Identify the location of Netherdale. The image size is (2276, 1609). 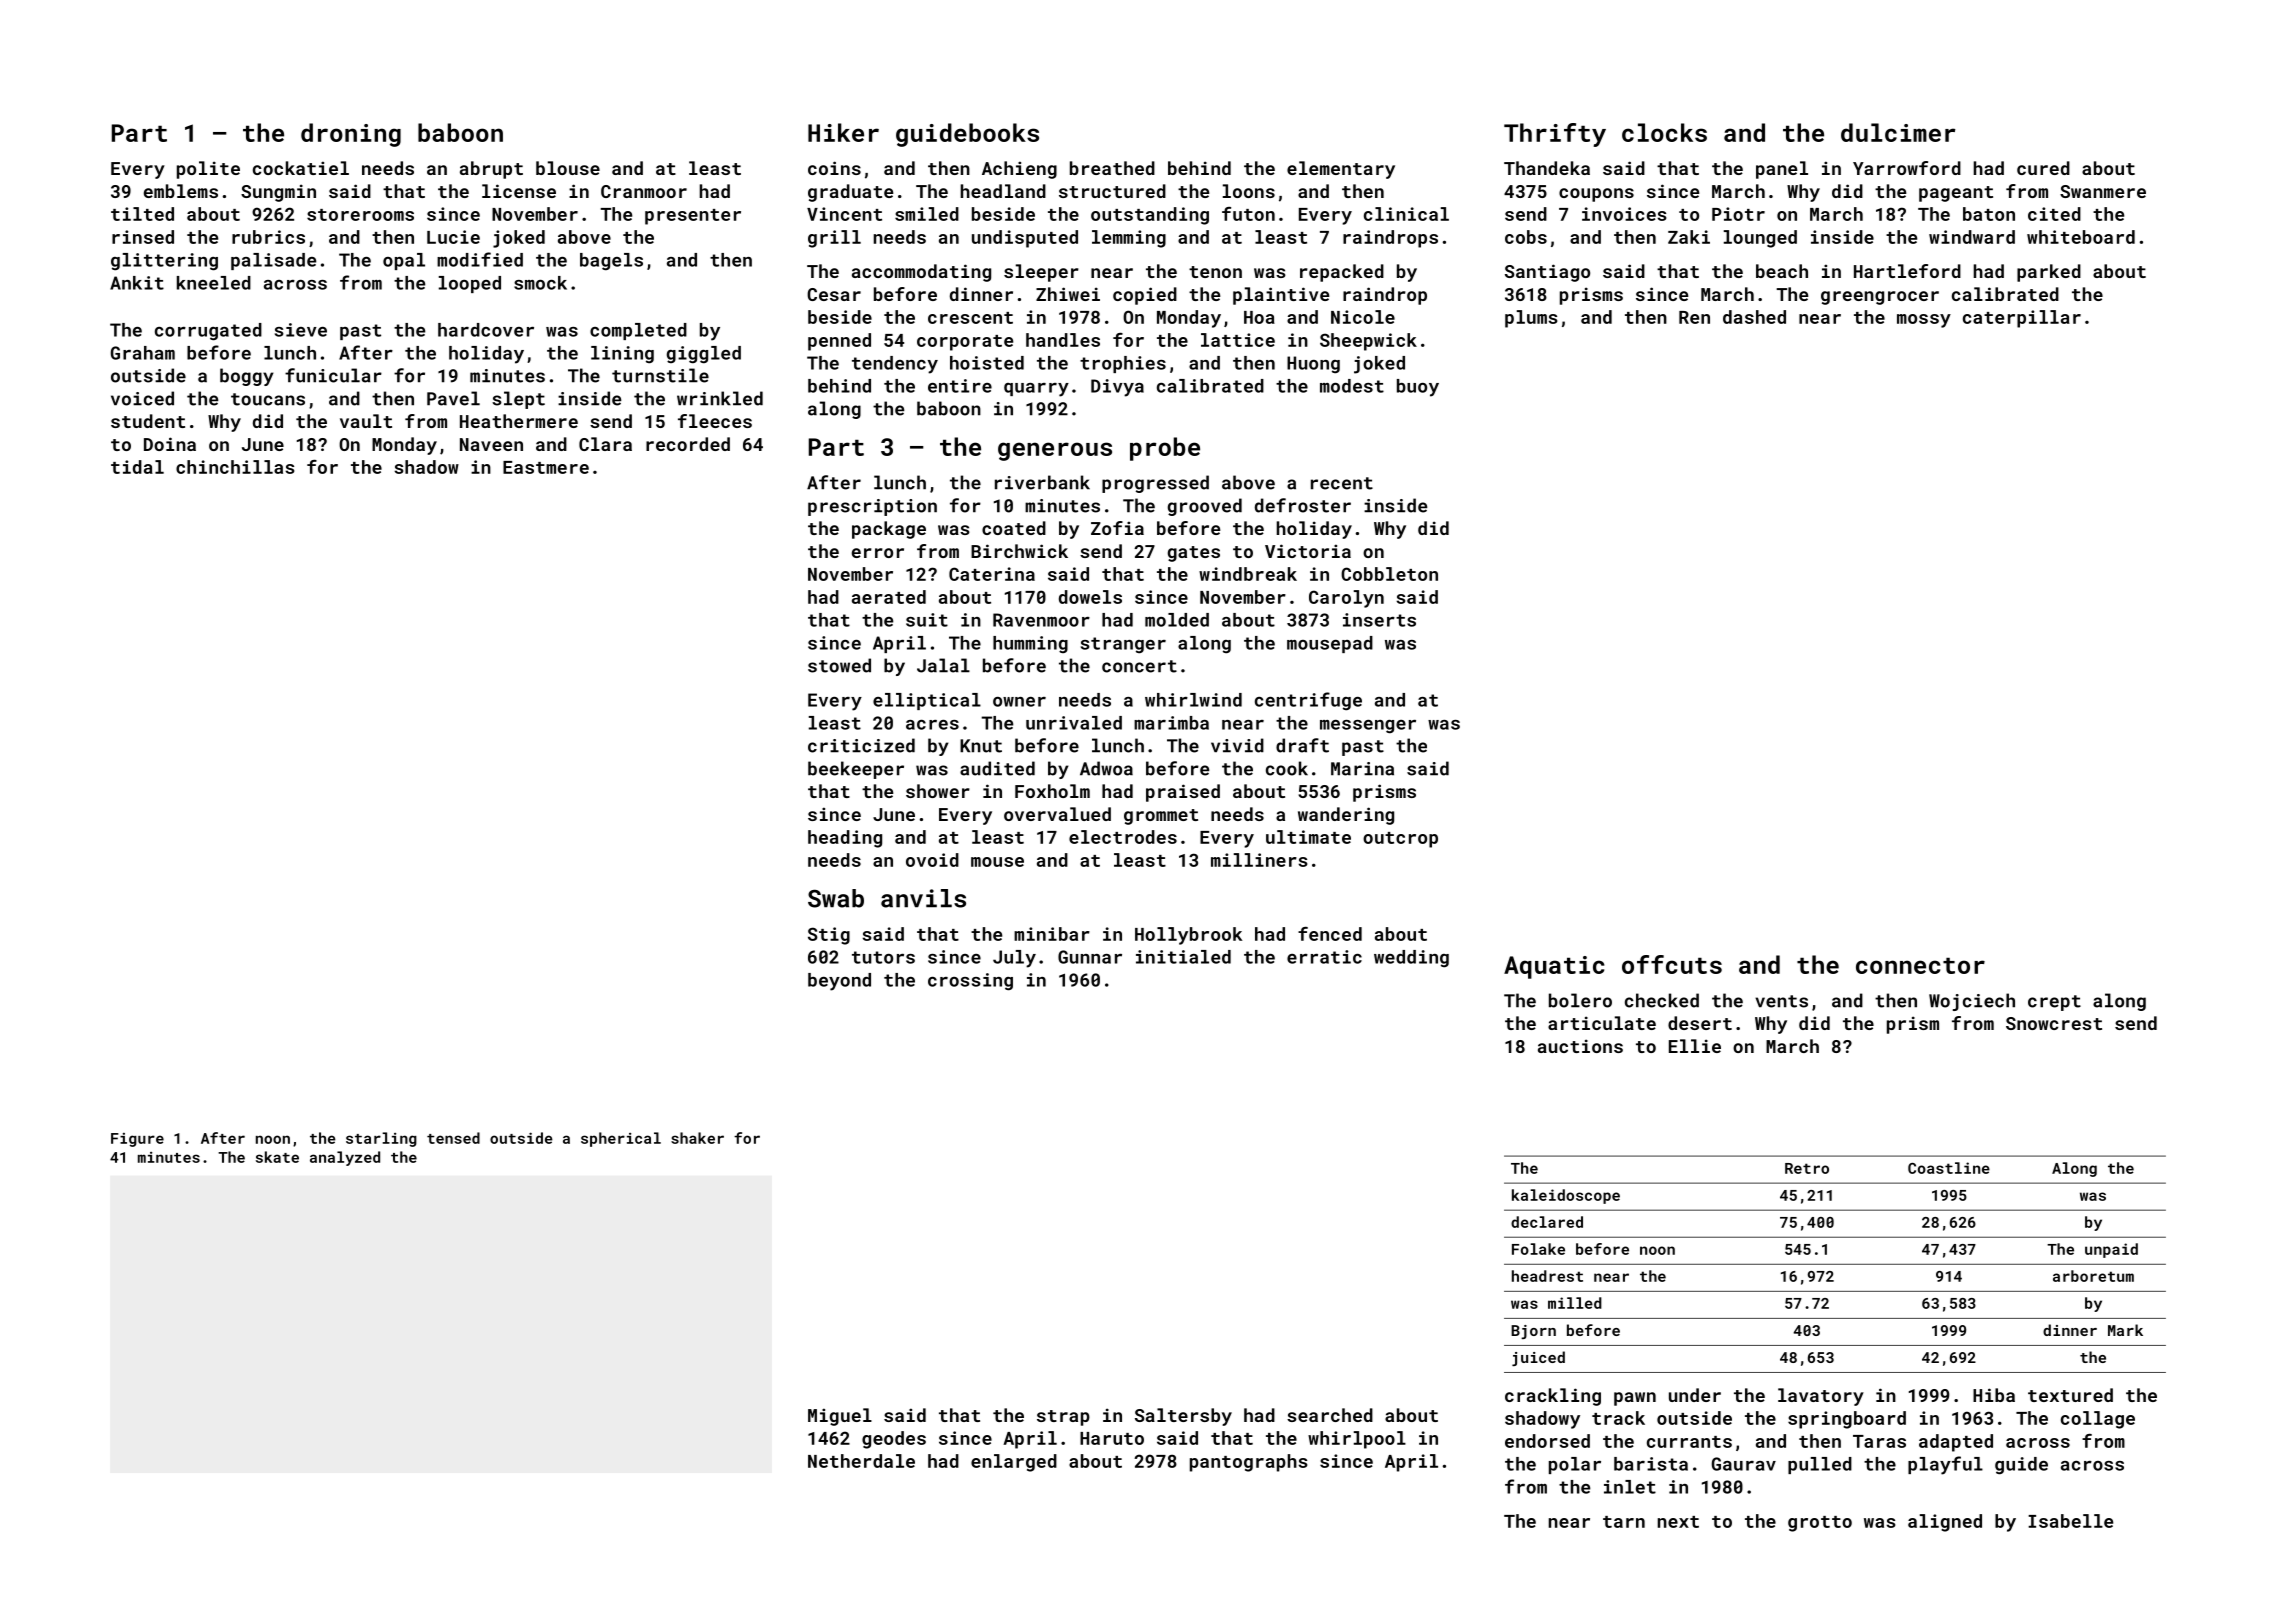
(861, 1461).
